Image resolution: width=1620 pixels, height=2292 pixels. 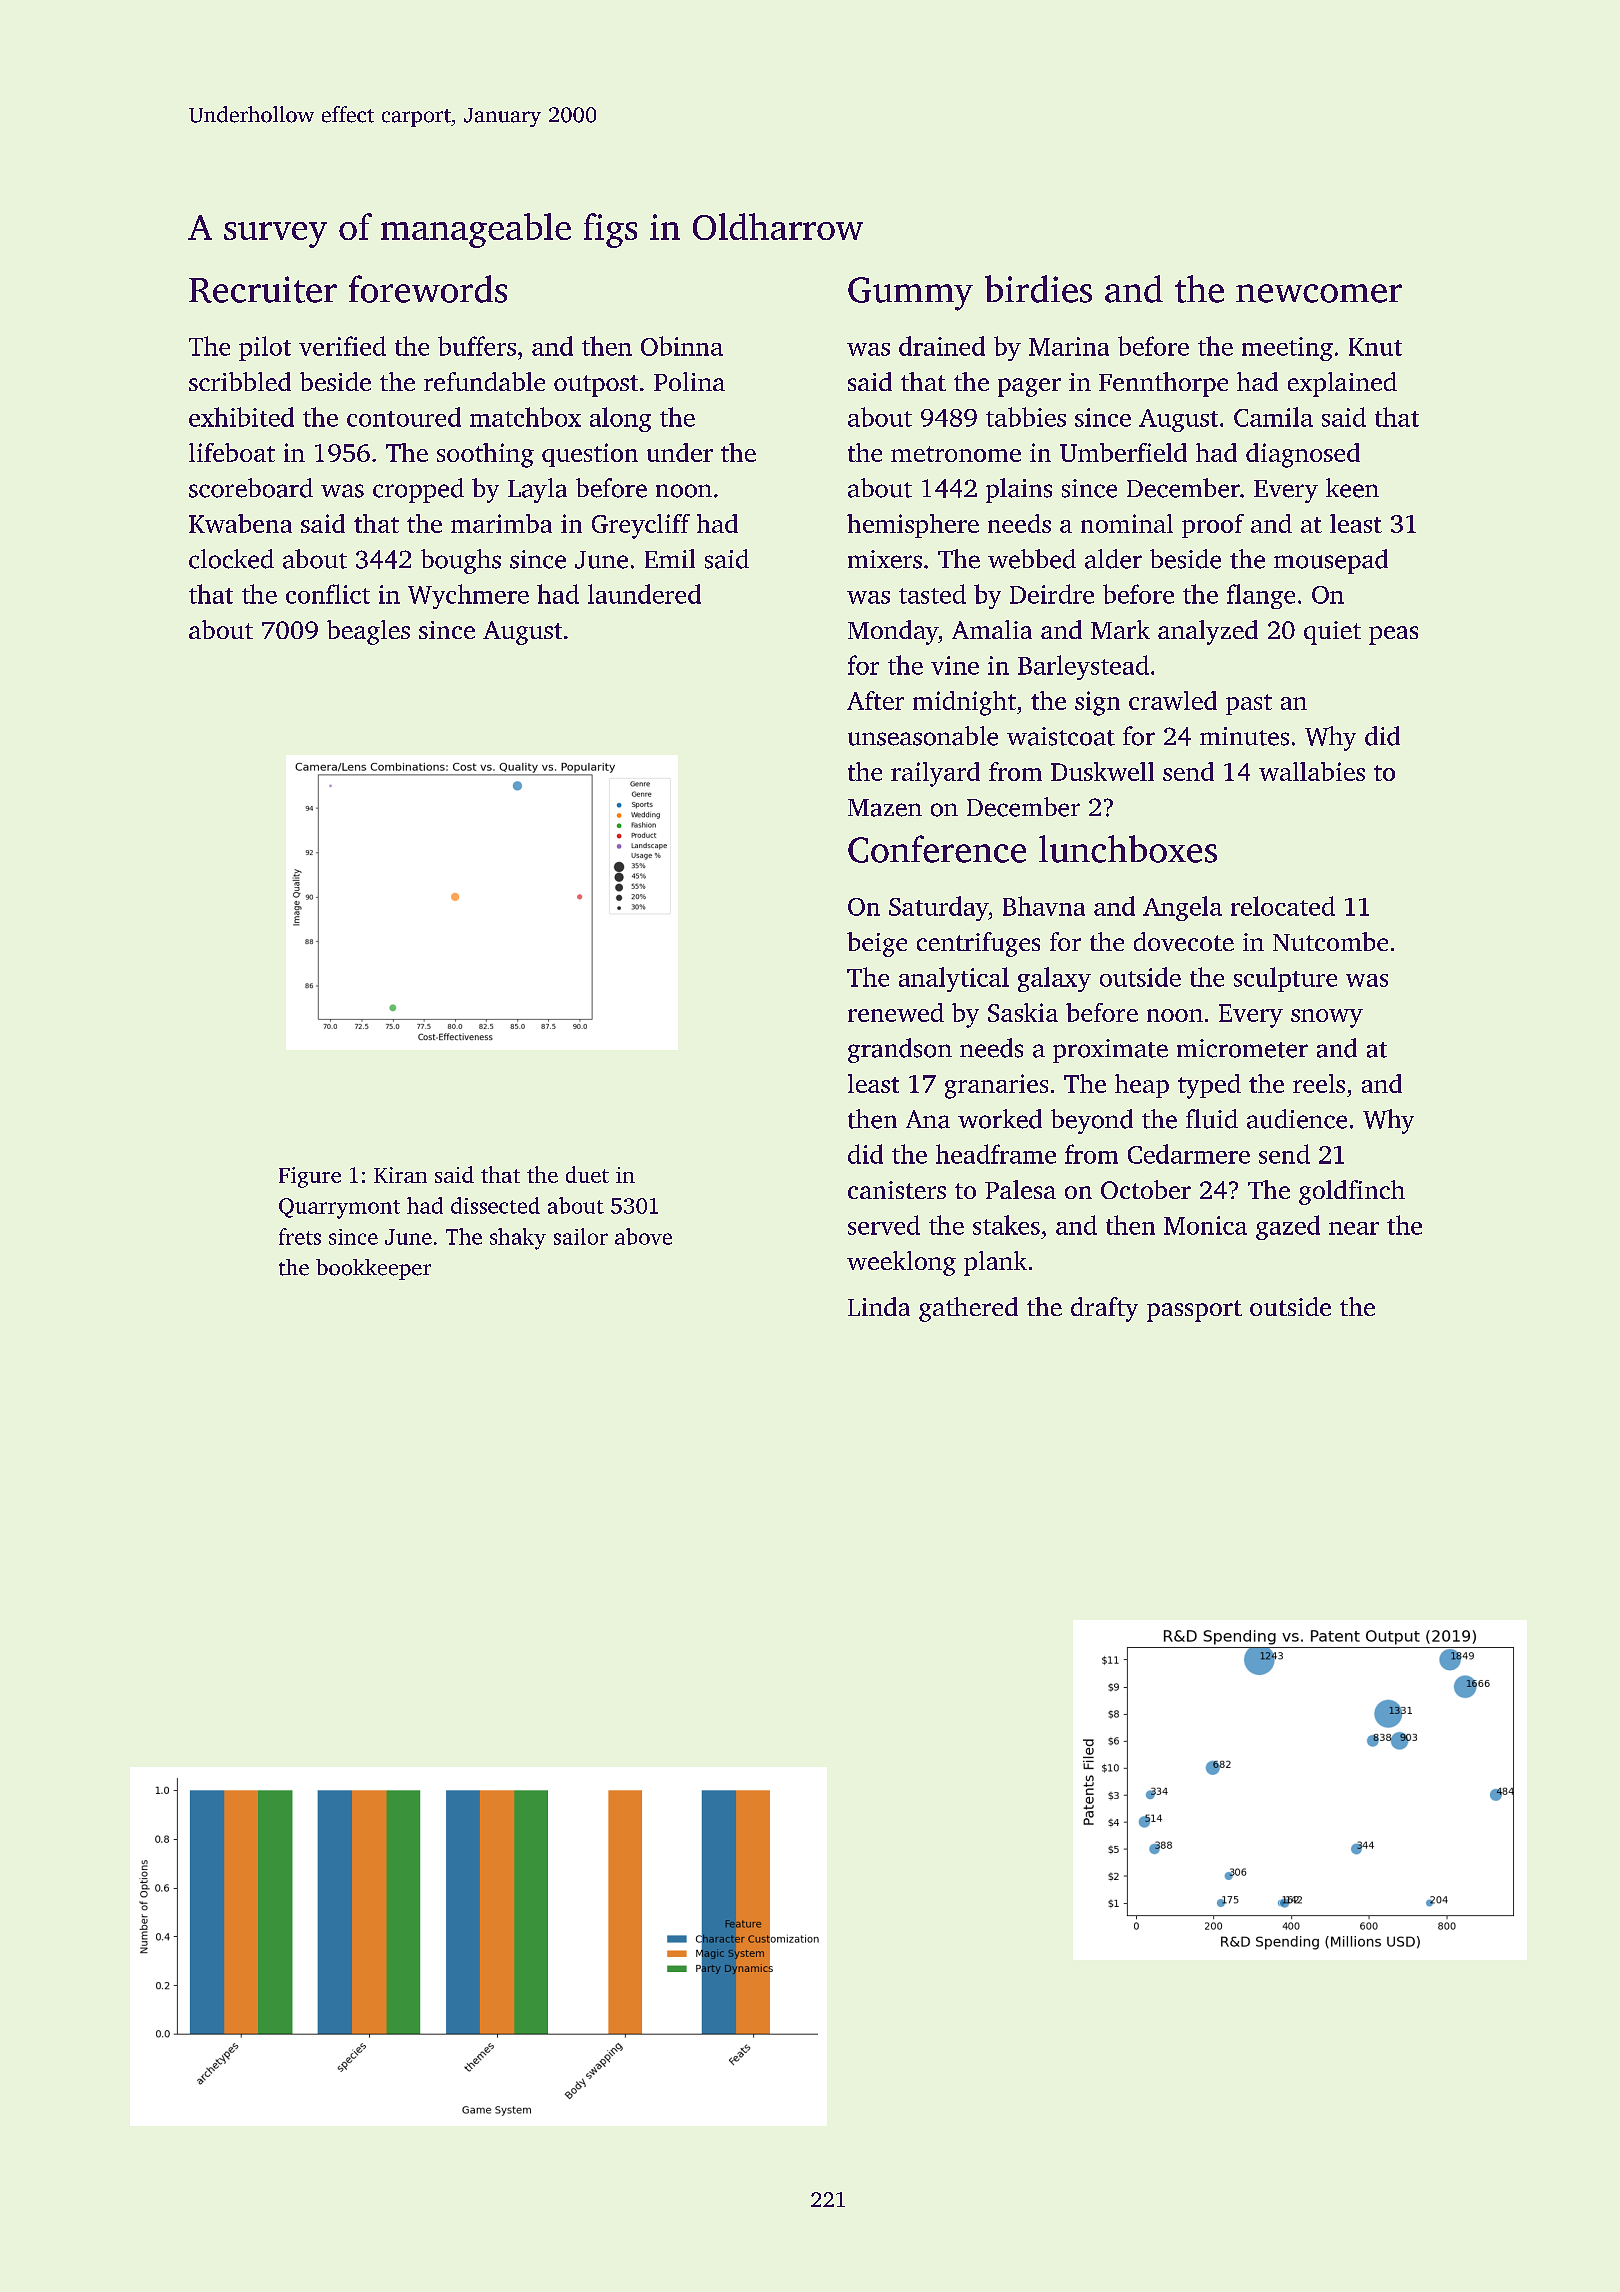 What do you see at coordinates (368, 632) in the screenshot?
I see `beagles` at bounding box center [368, 632].
